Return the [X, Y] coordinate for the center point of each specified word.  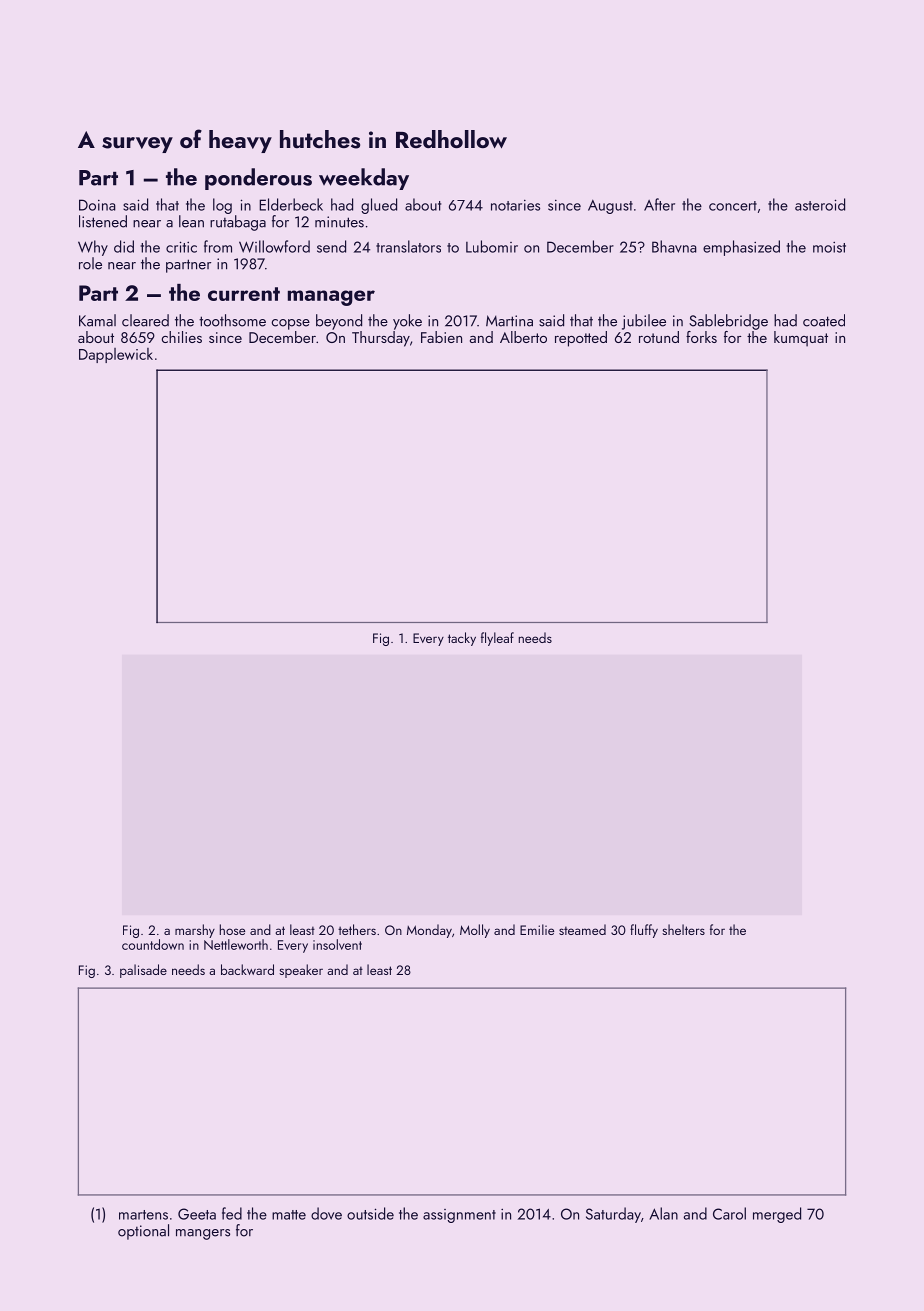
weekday [364, 179]
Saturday [613, 1215]
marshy [195, 931]
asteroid [820, 204]
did [124, 246]
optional [143, 1232]
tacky [462, 639]
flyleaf [497, 639]
